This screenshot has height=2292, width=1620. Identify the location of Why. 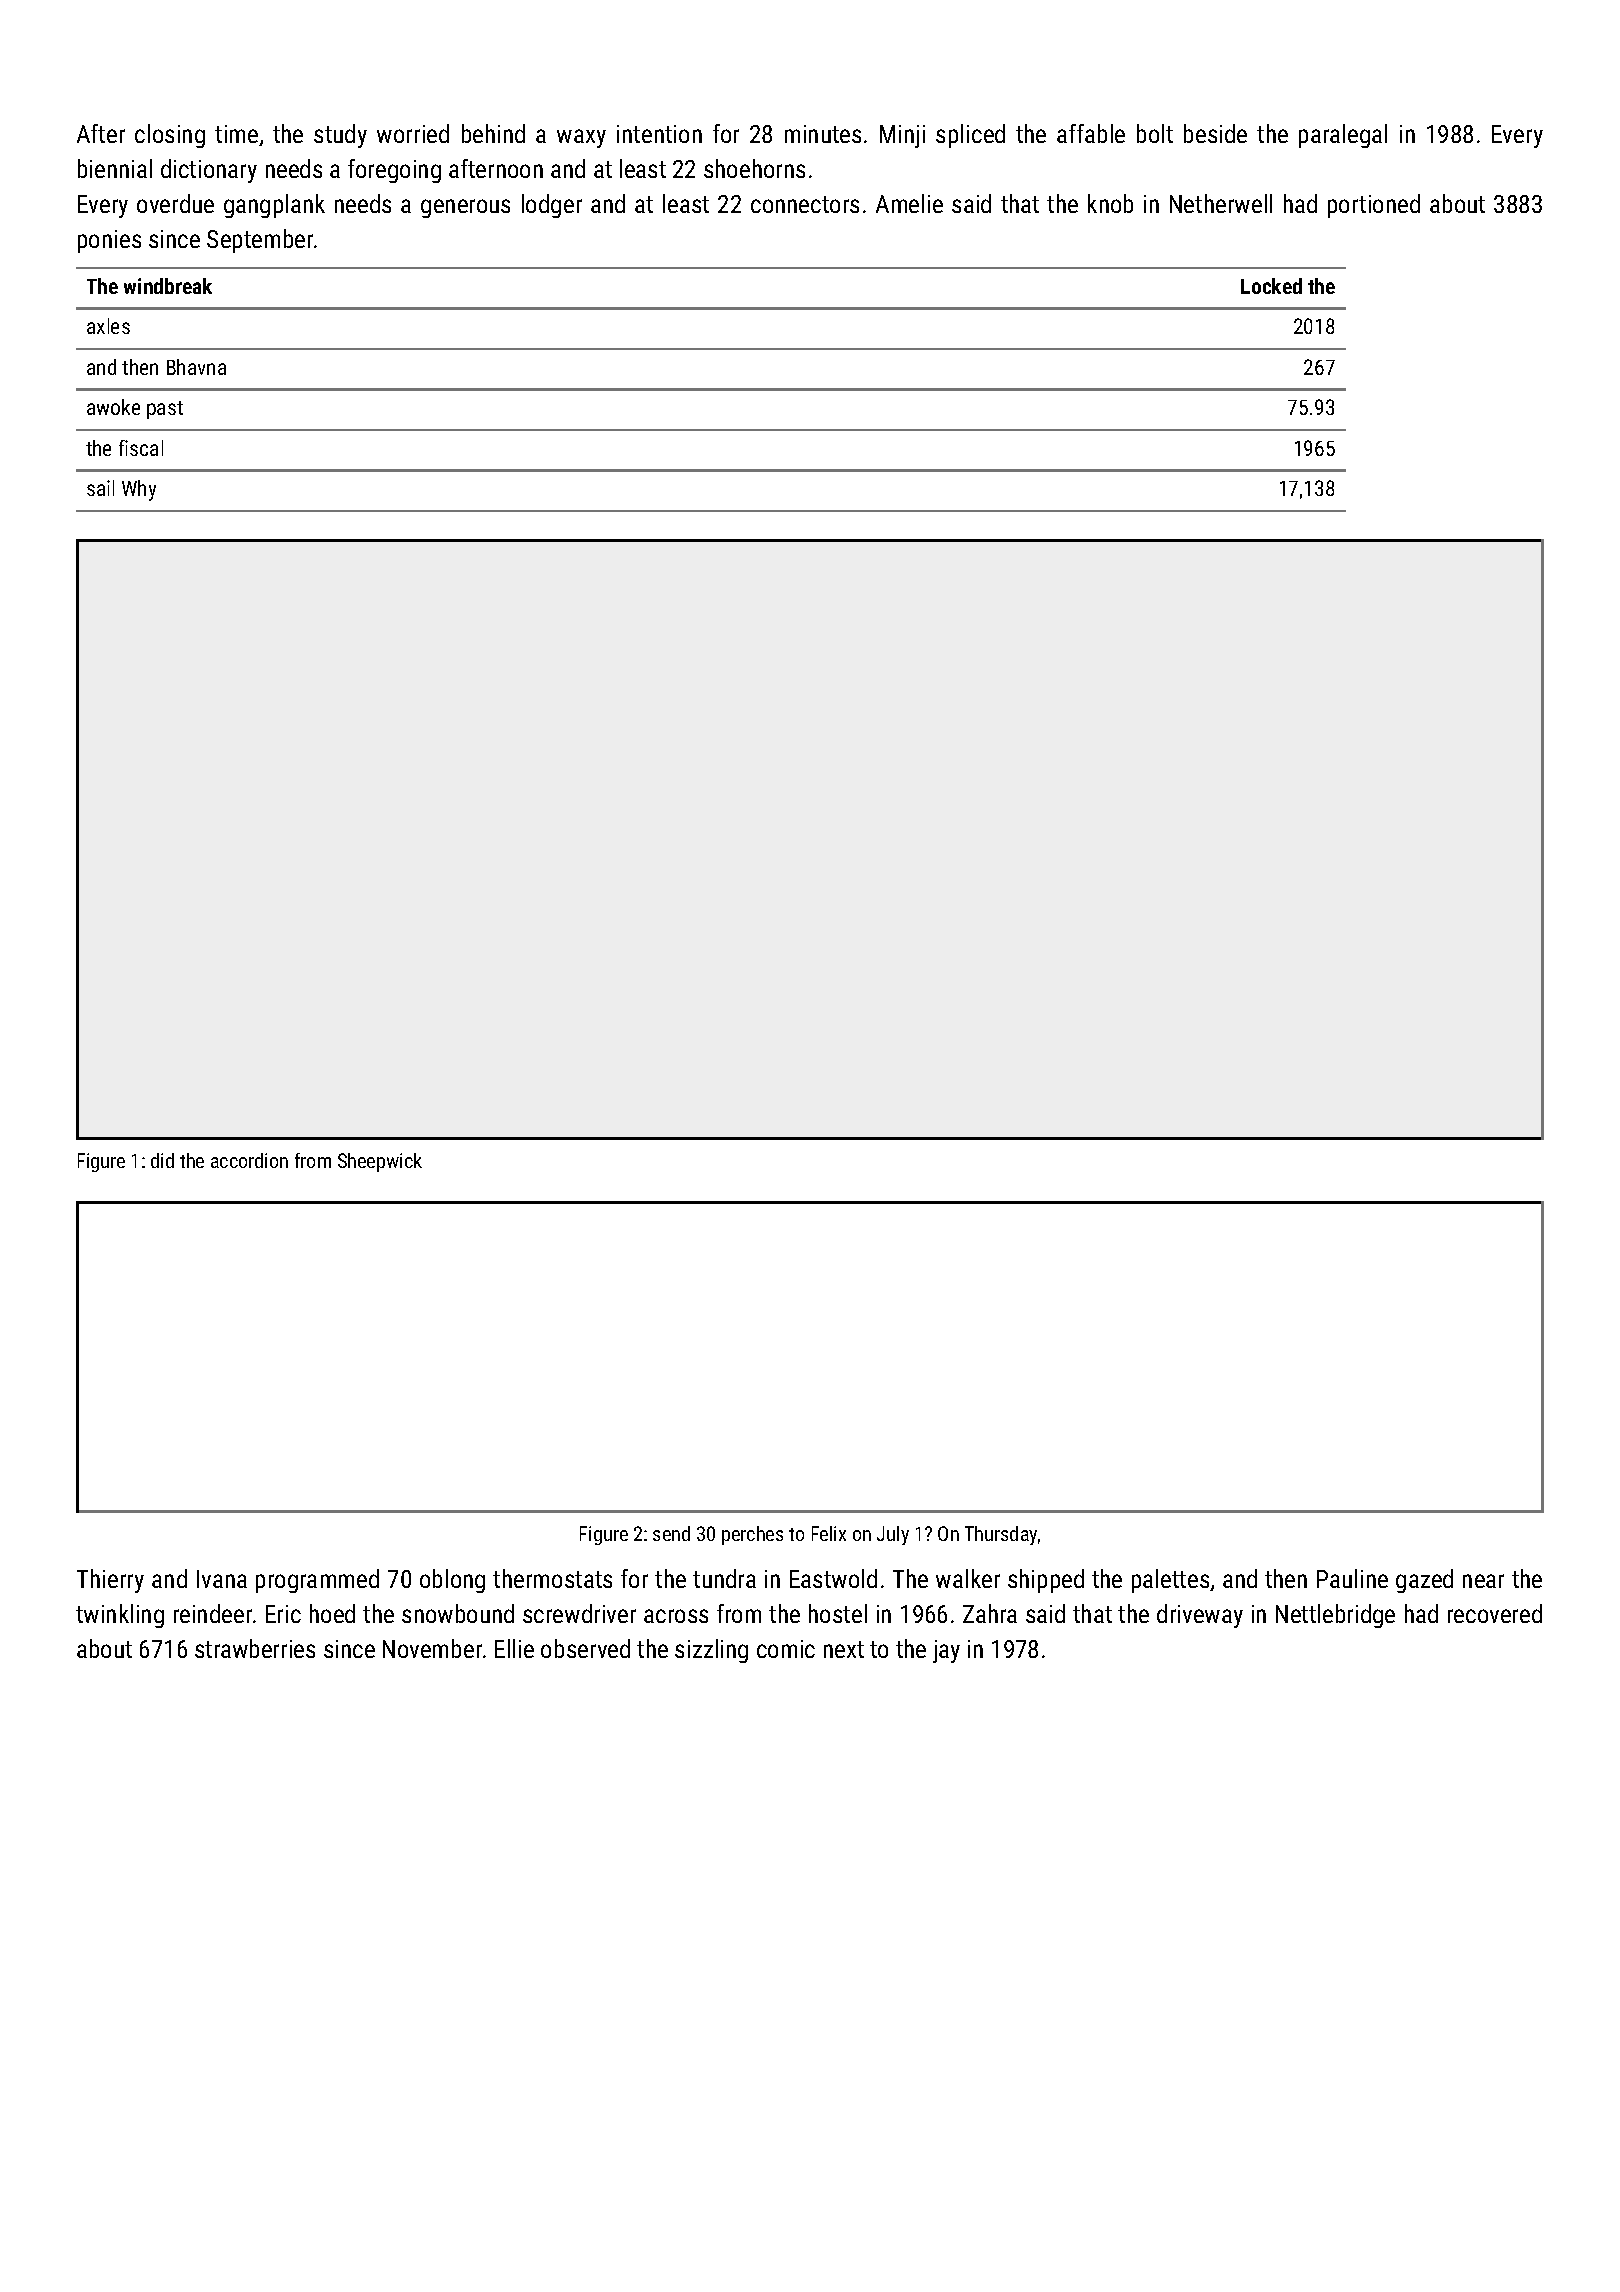
(139, 490).
